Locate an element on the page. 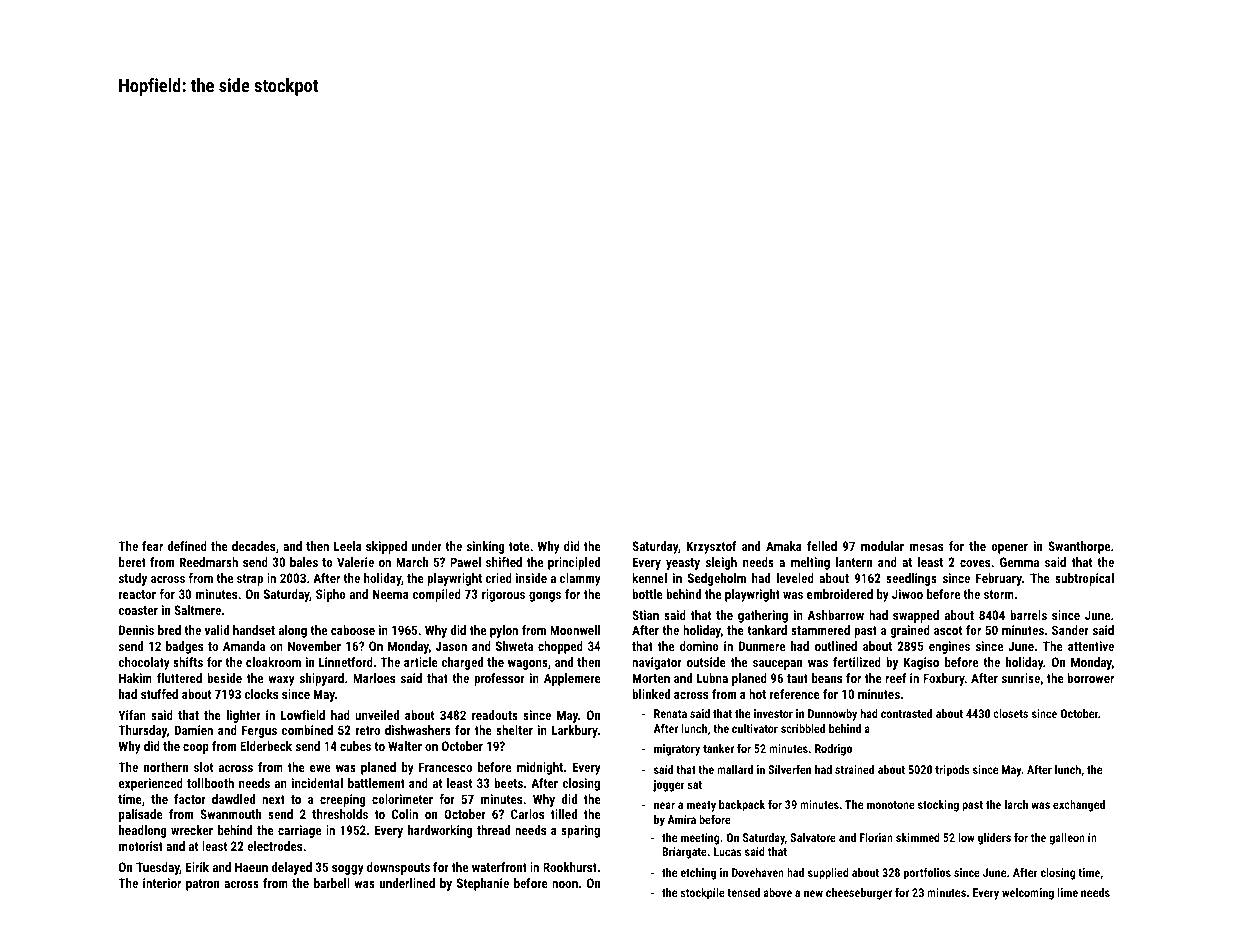  February is located at coordinates (999, 579).
